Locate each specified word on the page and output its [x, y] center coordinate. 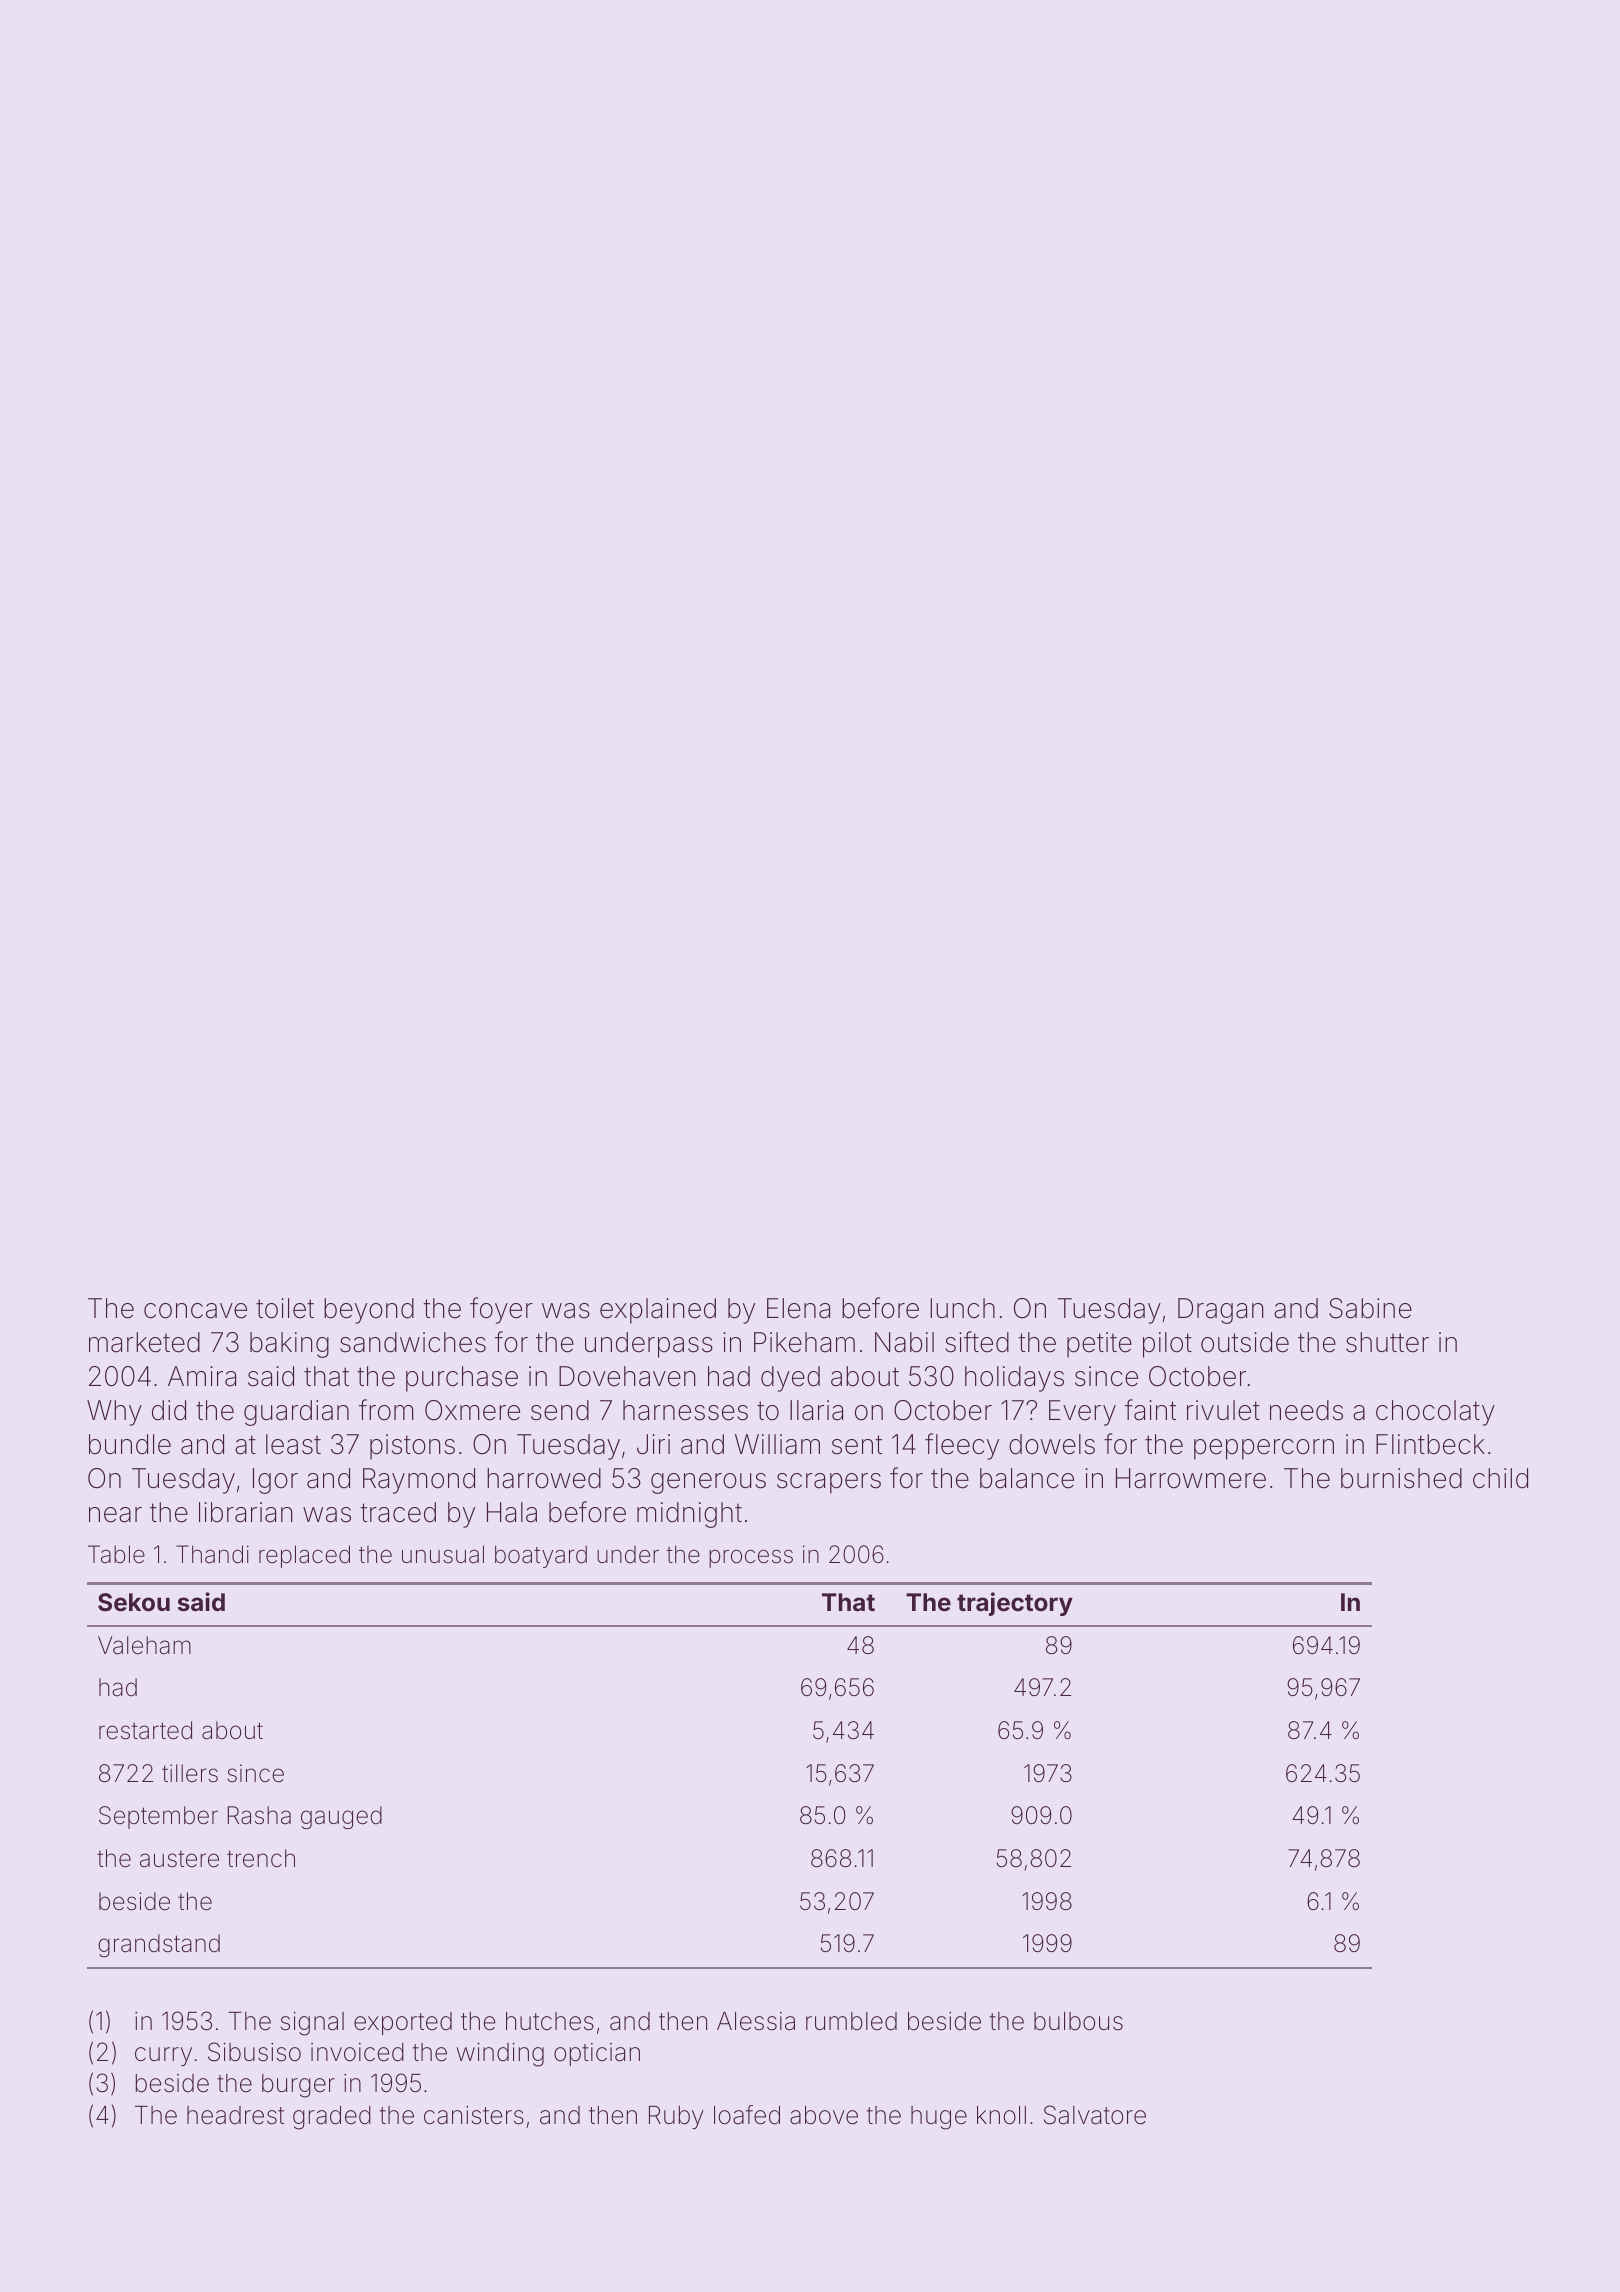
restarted [145, 1730]
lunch [962, 1308]
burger [298, 2086]
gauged [341, 1817]
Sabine [1370, 1308]
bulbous [1078, 2021]
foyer [501, 1310]
